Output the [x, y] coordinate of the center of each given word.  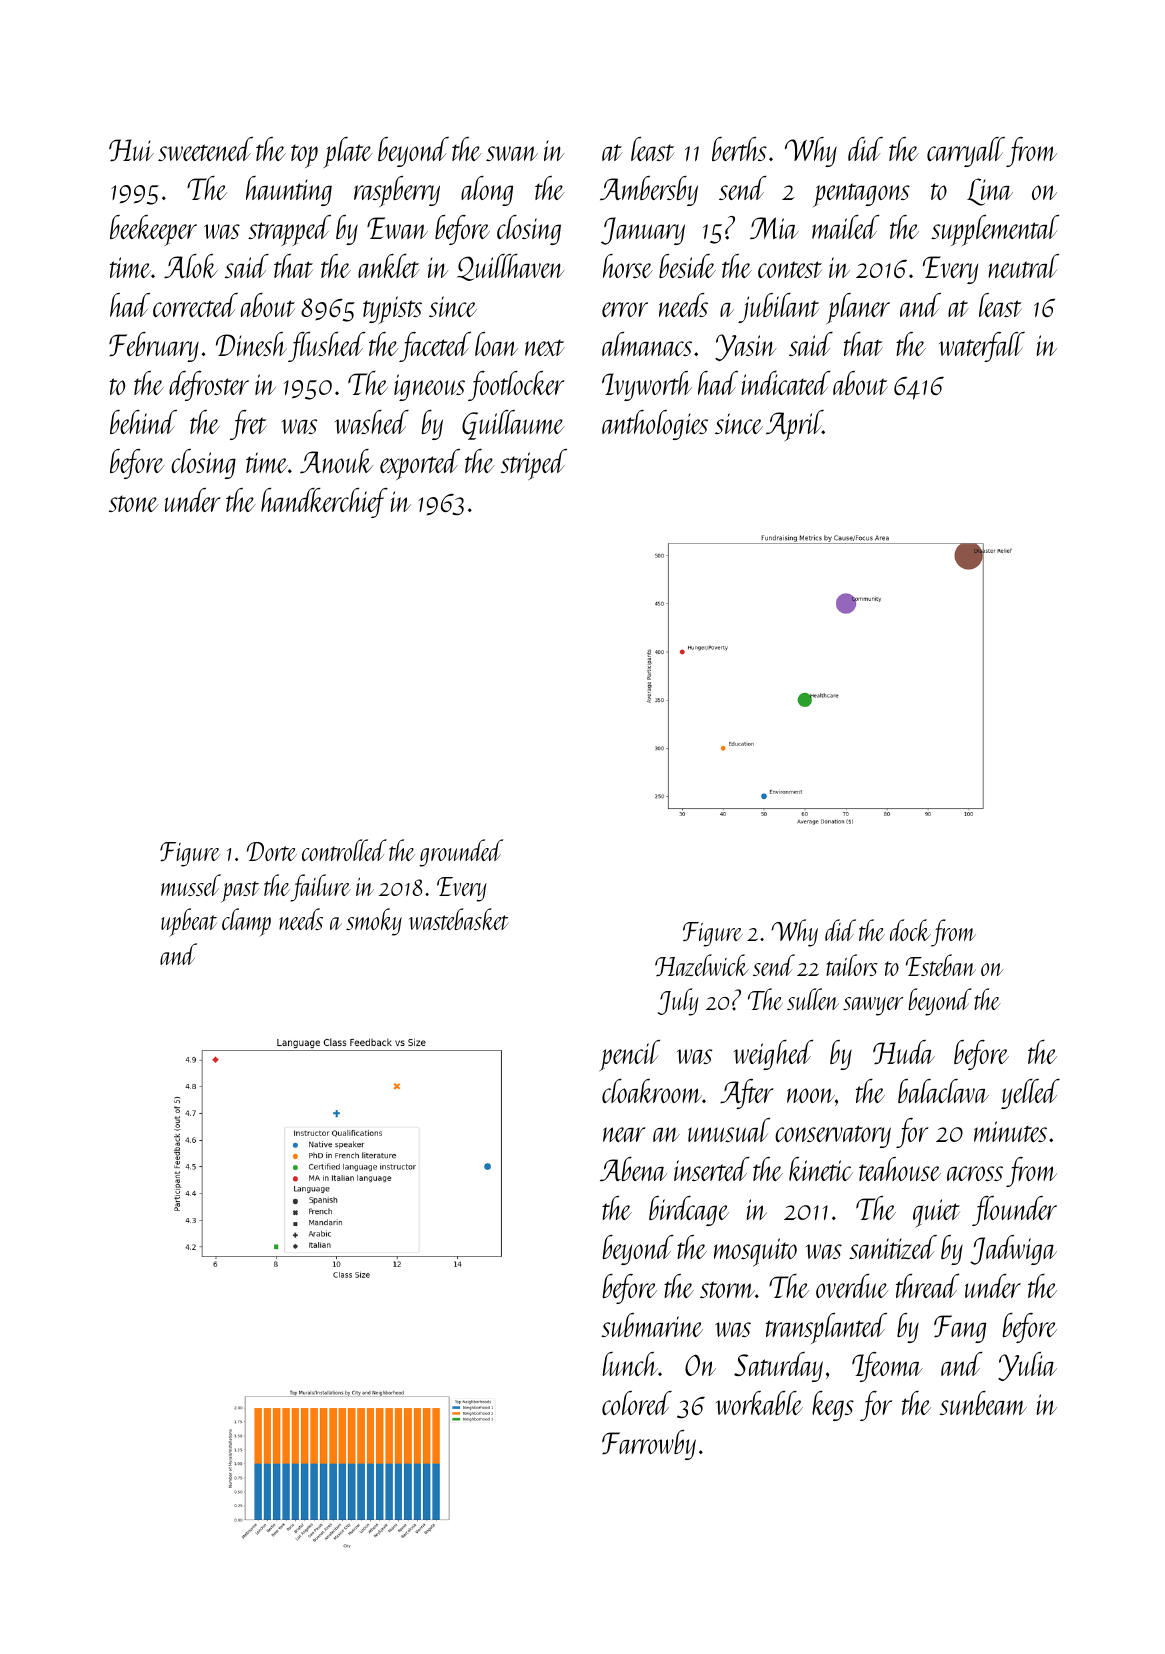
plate [347, 152]
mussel [191, 885]
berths [739, 149]
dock [910, 930]
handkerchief [324, 503]
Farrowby [649, 1445]
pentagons [861, 195]
